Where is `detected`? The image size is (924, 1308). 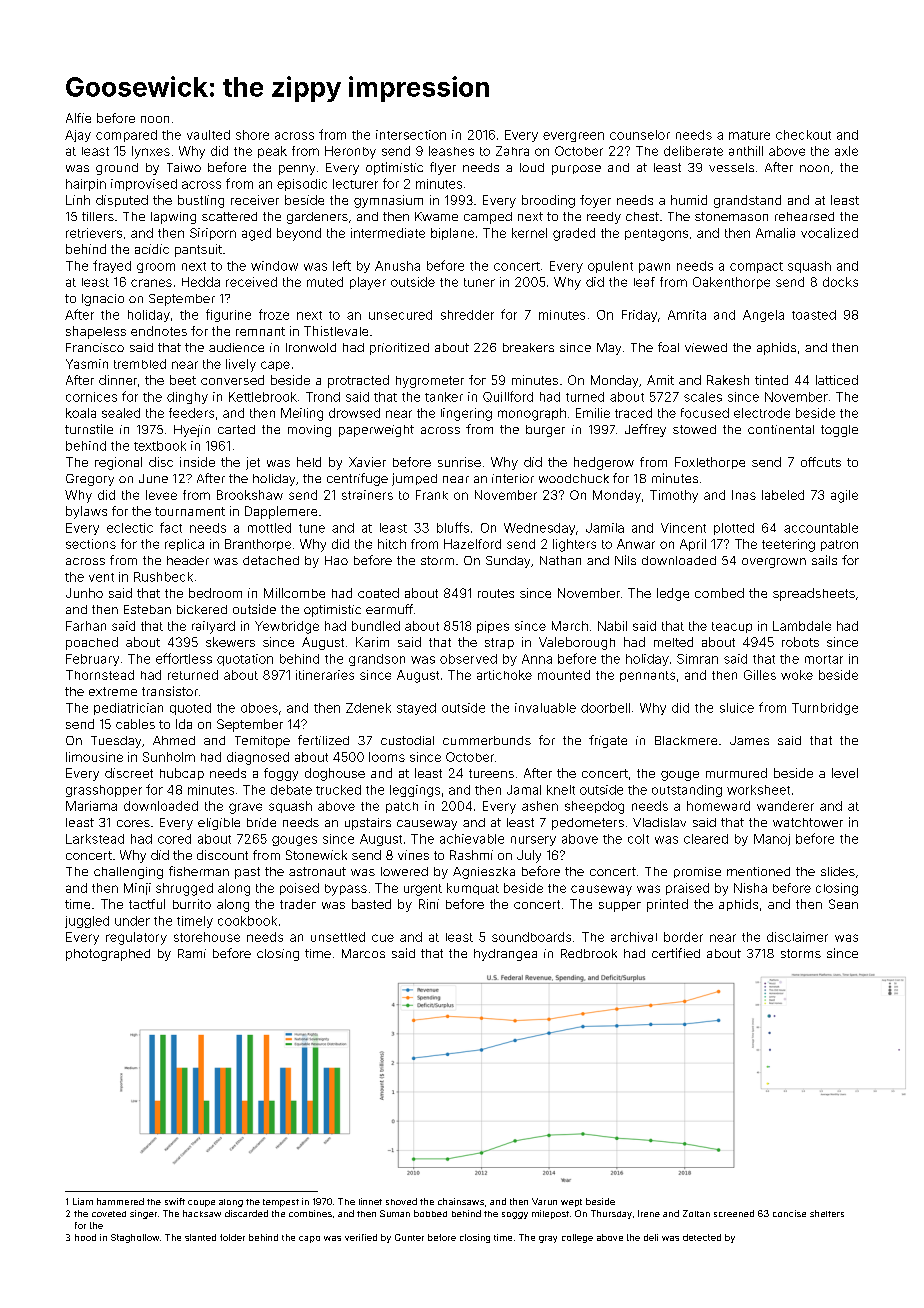 detected is located at coordinates (702, 1237).
